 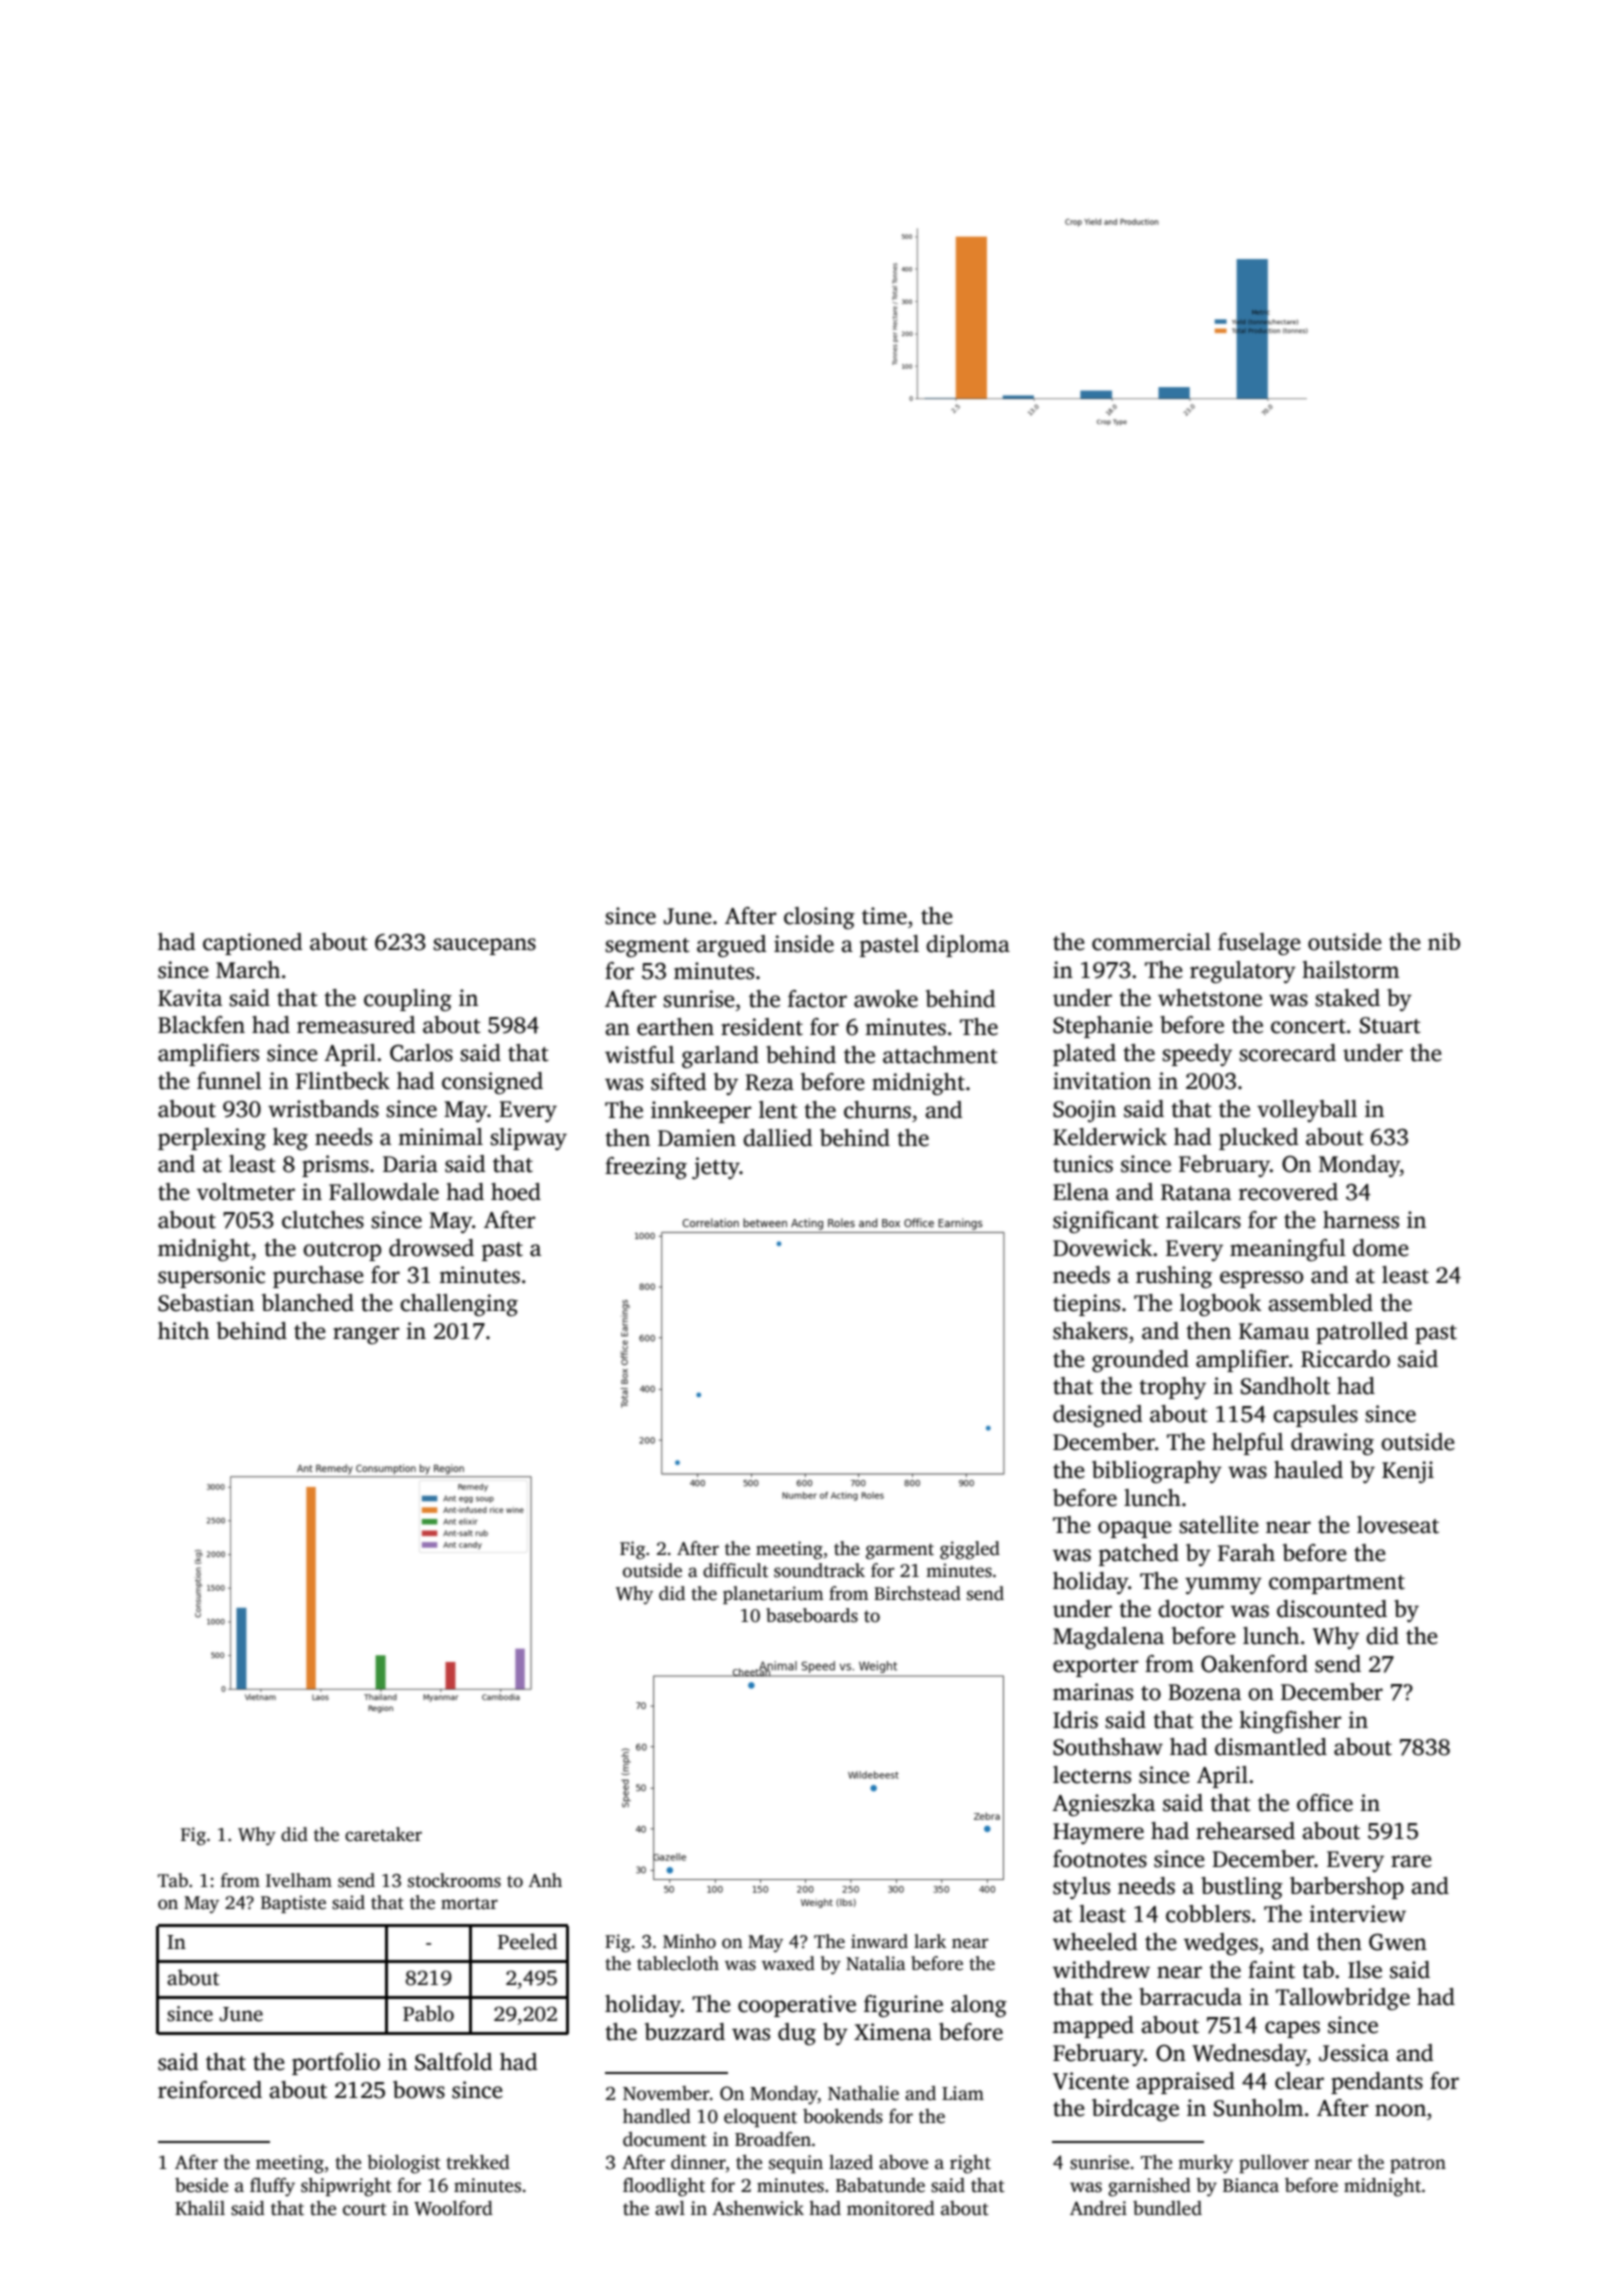 What do you see at coordinates (1365, 1970) in the image?
I see `Ilse` at bounding box center [1365, 1970].
